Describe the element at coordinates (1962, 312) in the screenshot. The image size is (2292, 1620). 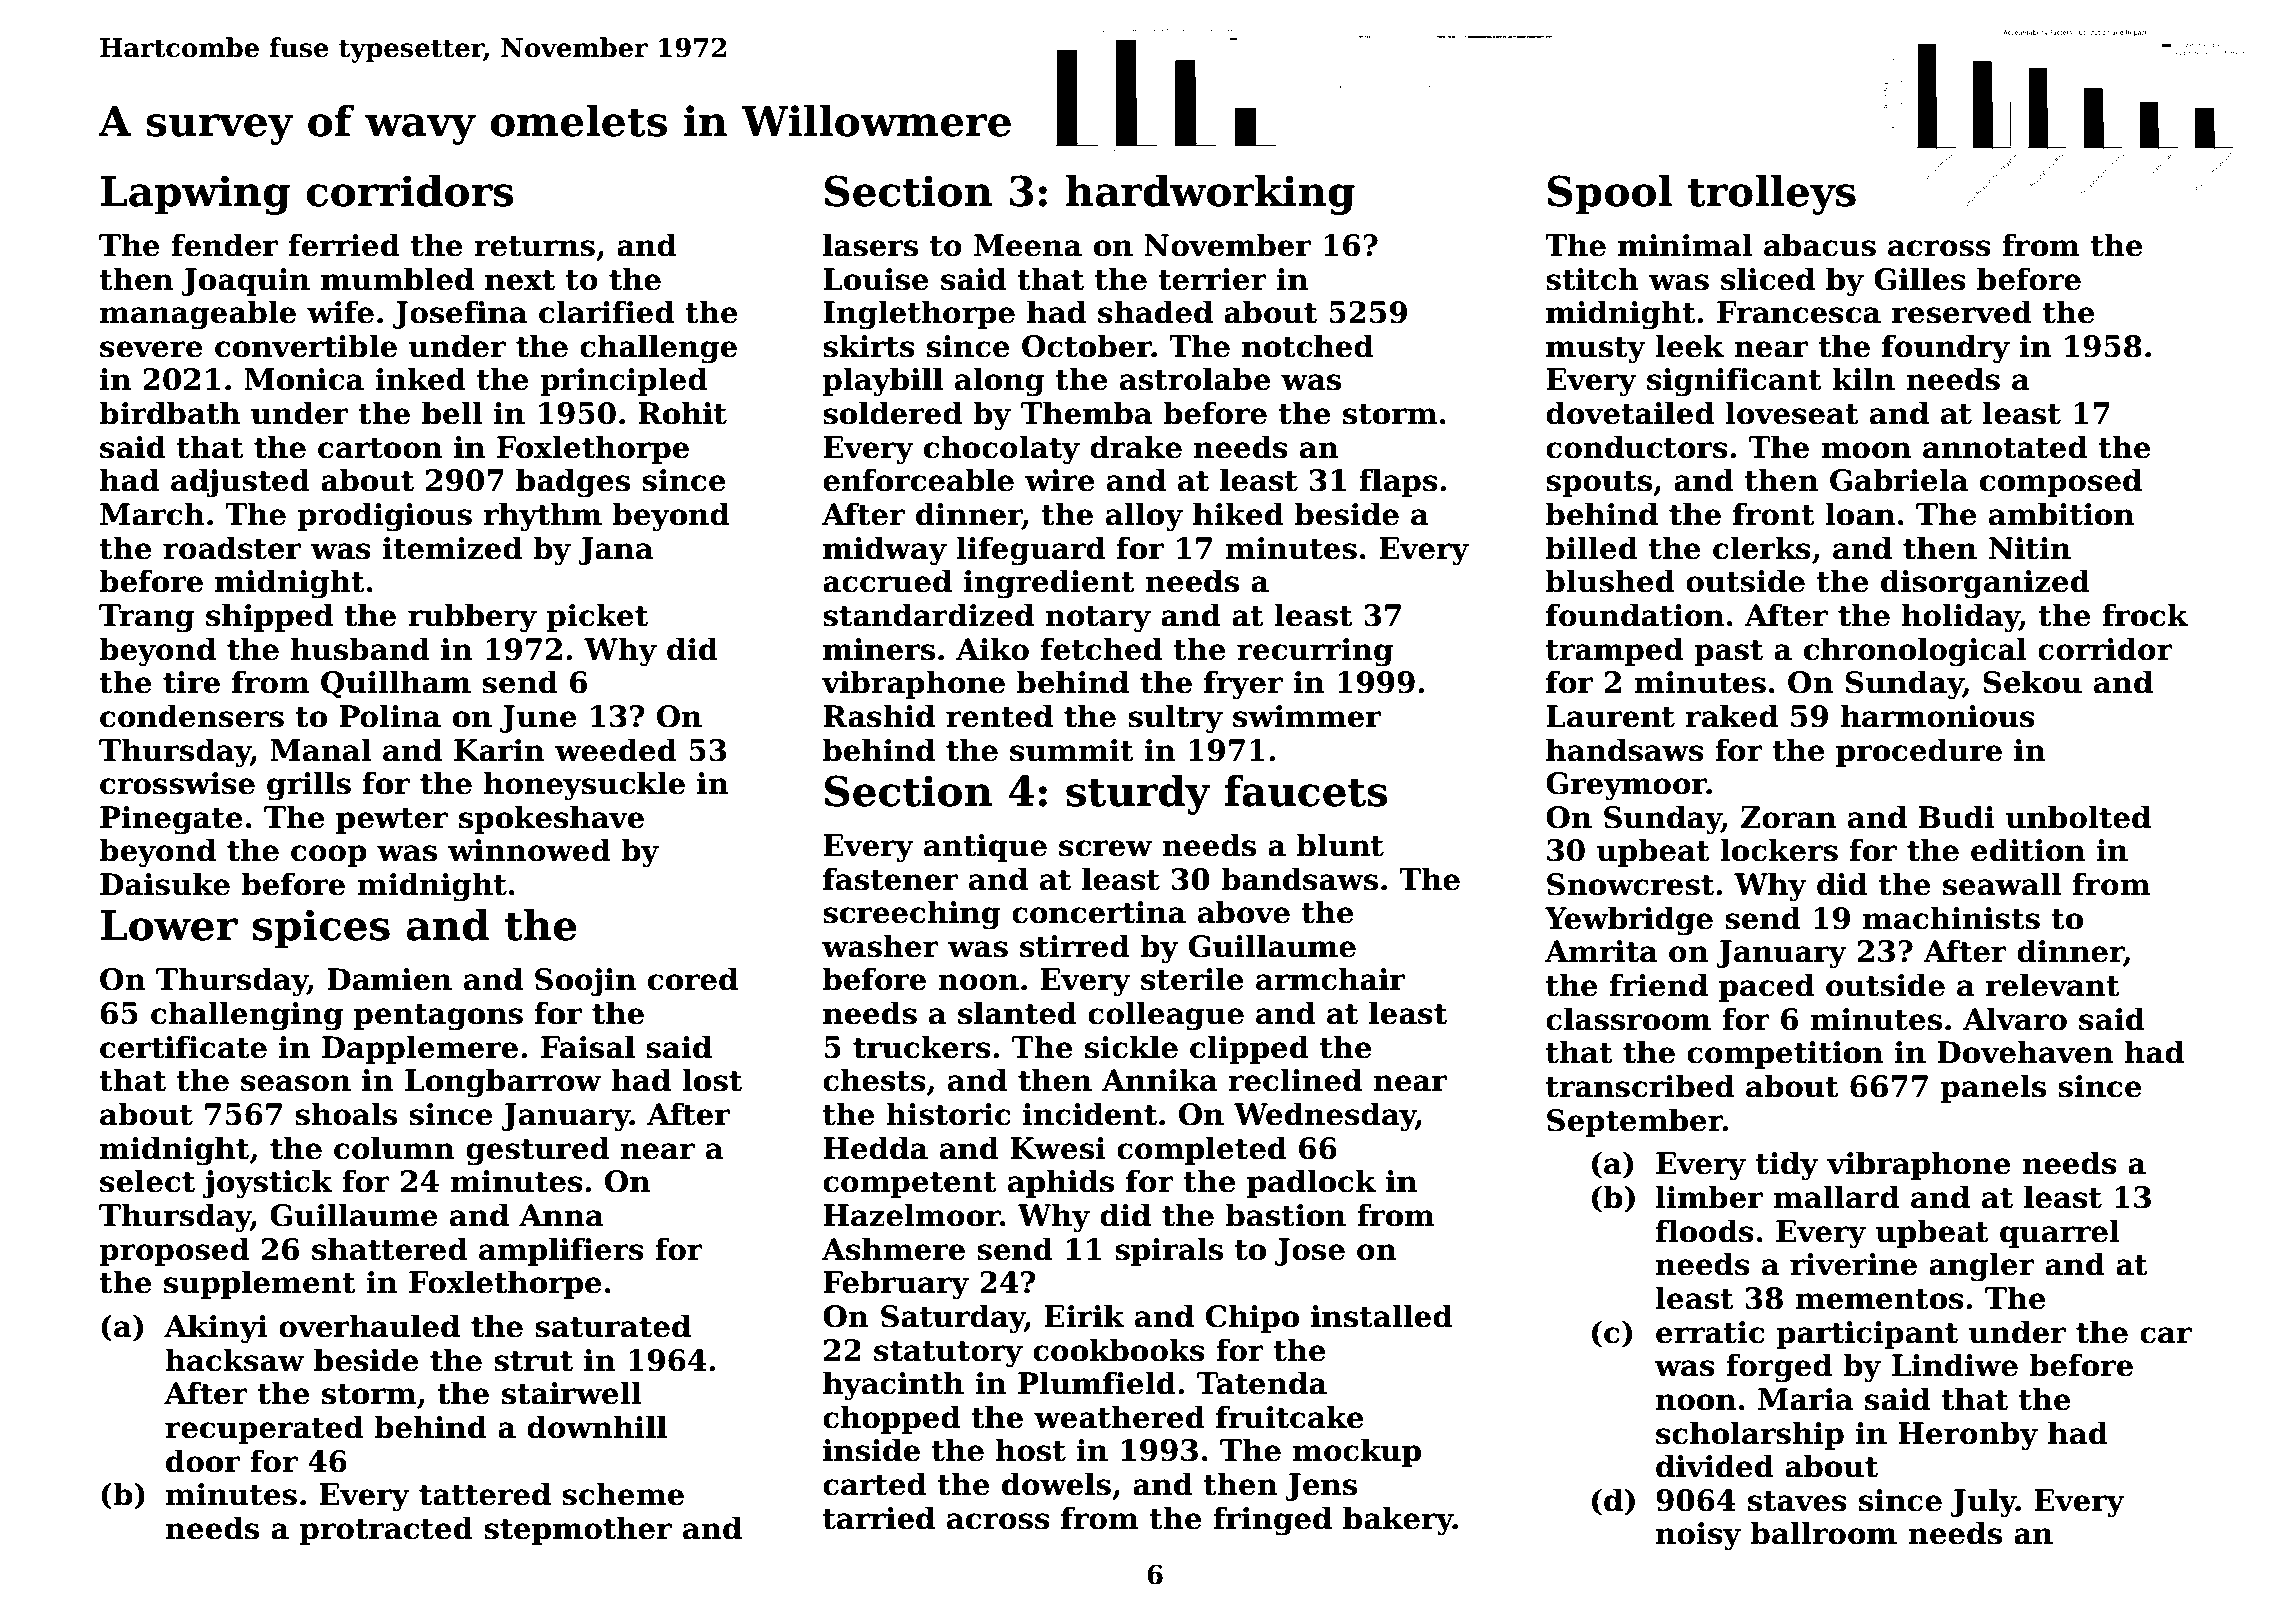
I see `reserved` at that location.
